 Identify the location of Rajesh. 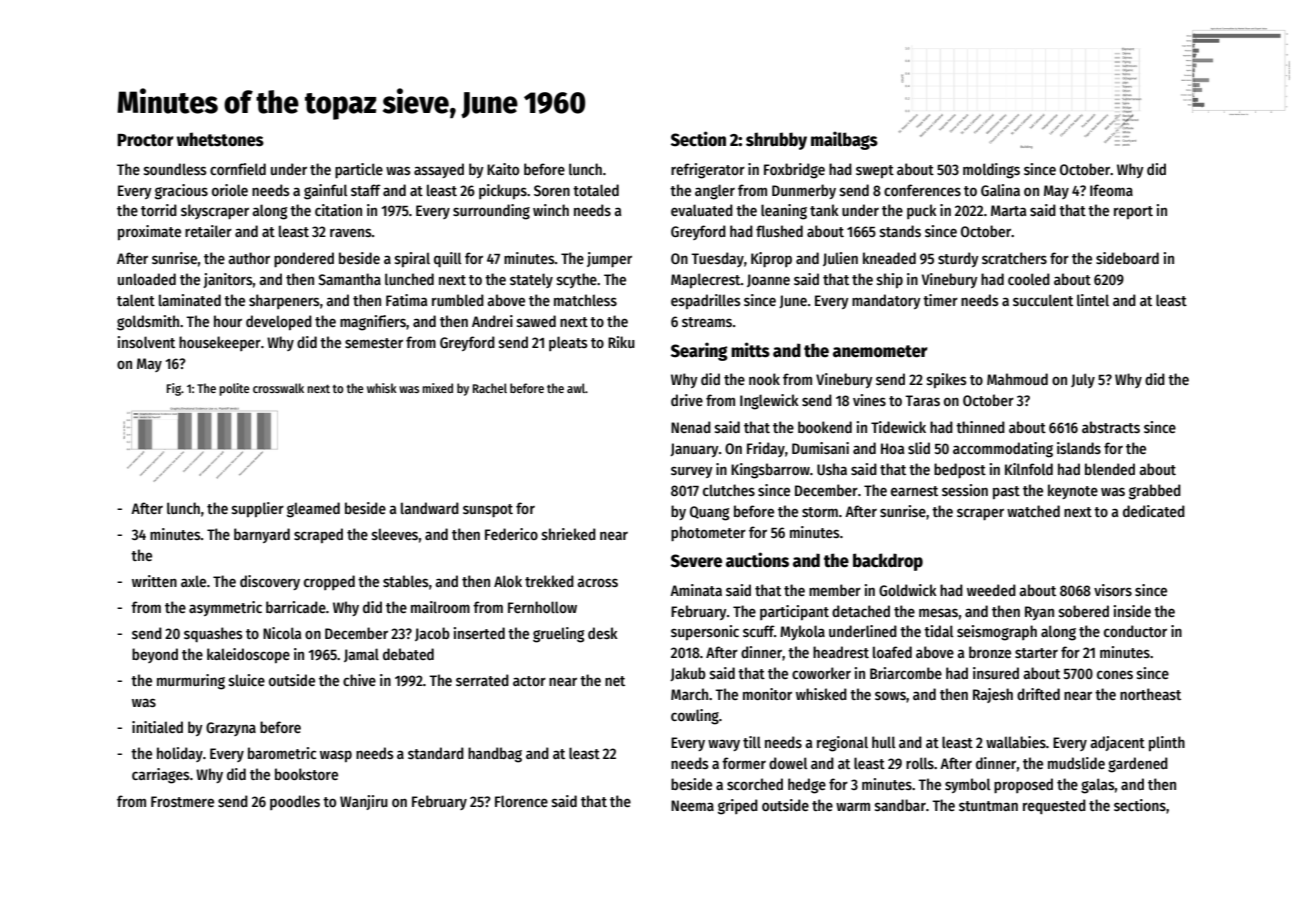
(993, 695).
